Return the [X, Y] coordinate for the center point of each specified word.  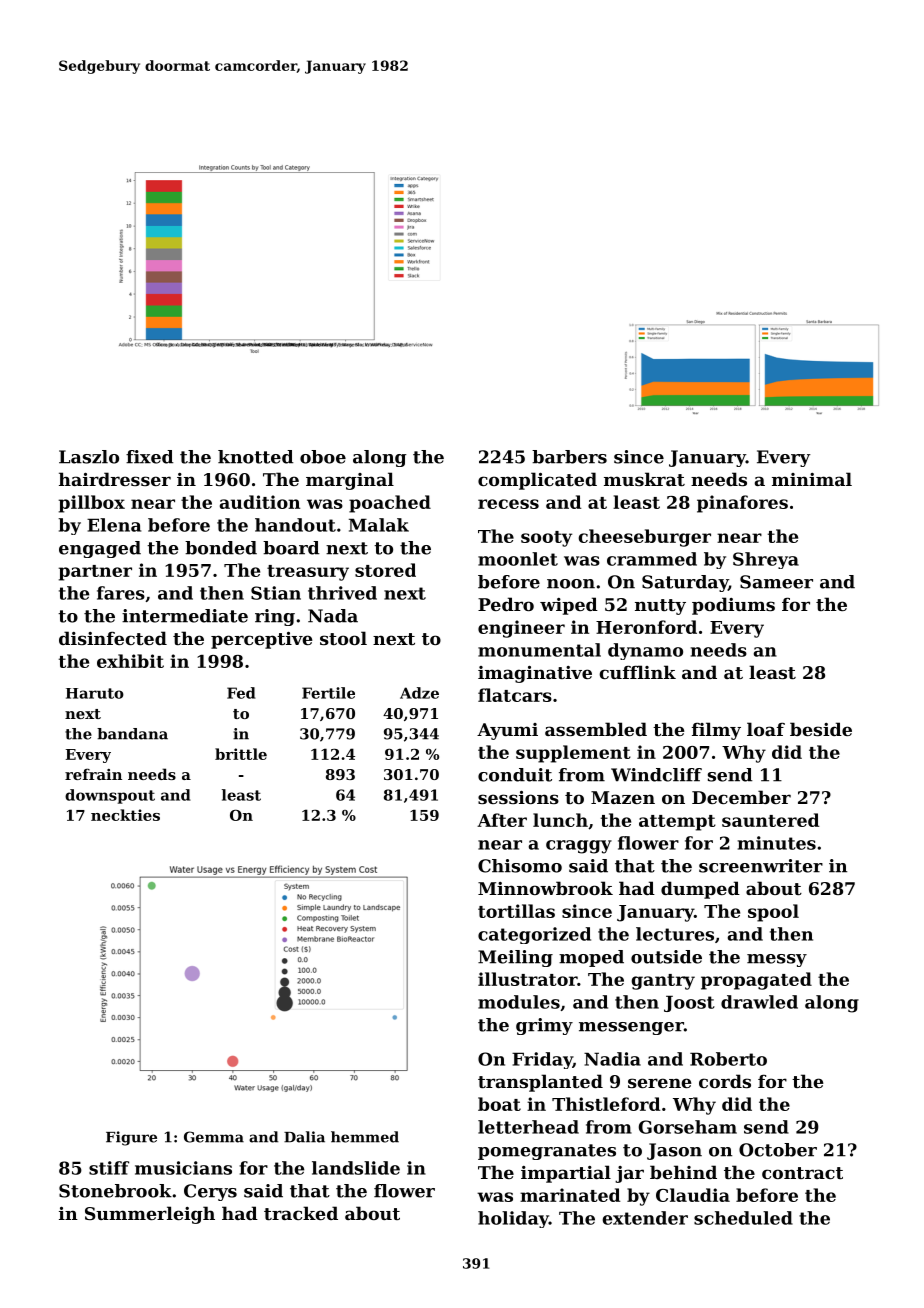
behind [683, 1172]
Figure [131, 1138]
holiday [513, 1219]
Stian [276, 593]
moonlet [518, 559]
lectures [675, 934]
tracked [301, 1213]
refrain [93, 774]
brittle [241, 754]
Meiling [515, 958]
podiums [733, 606]
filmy [716, 731]
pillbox [92, 504]
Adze [419, 693]
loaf [766, 729]
